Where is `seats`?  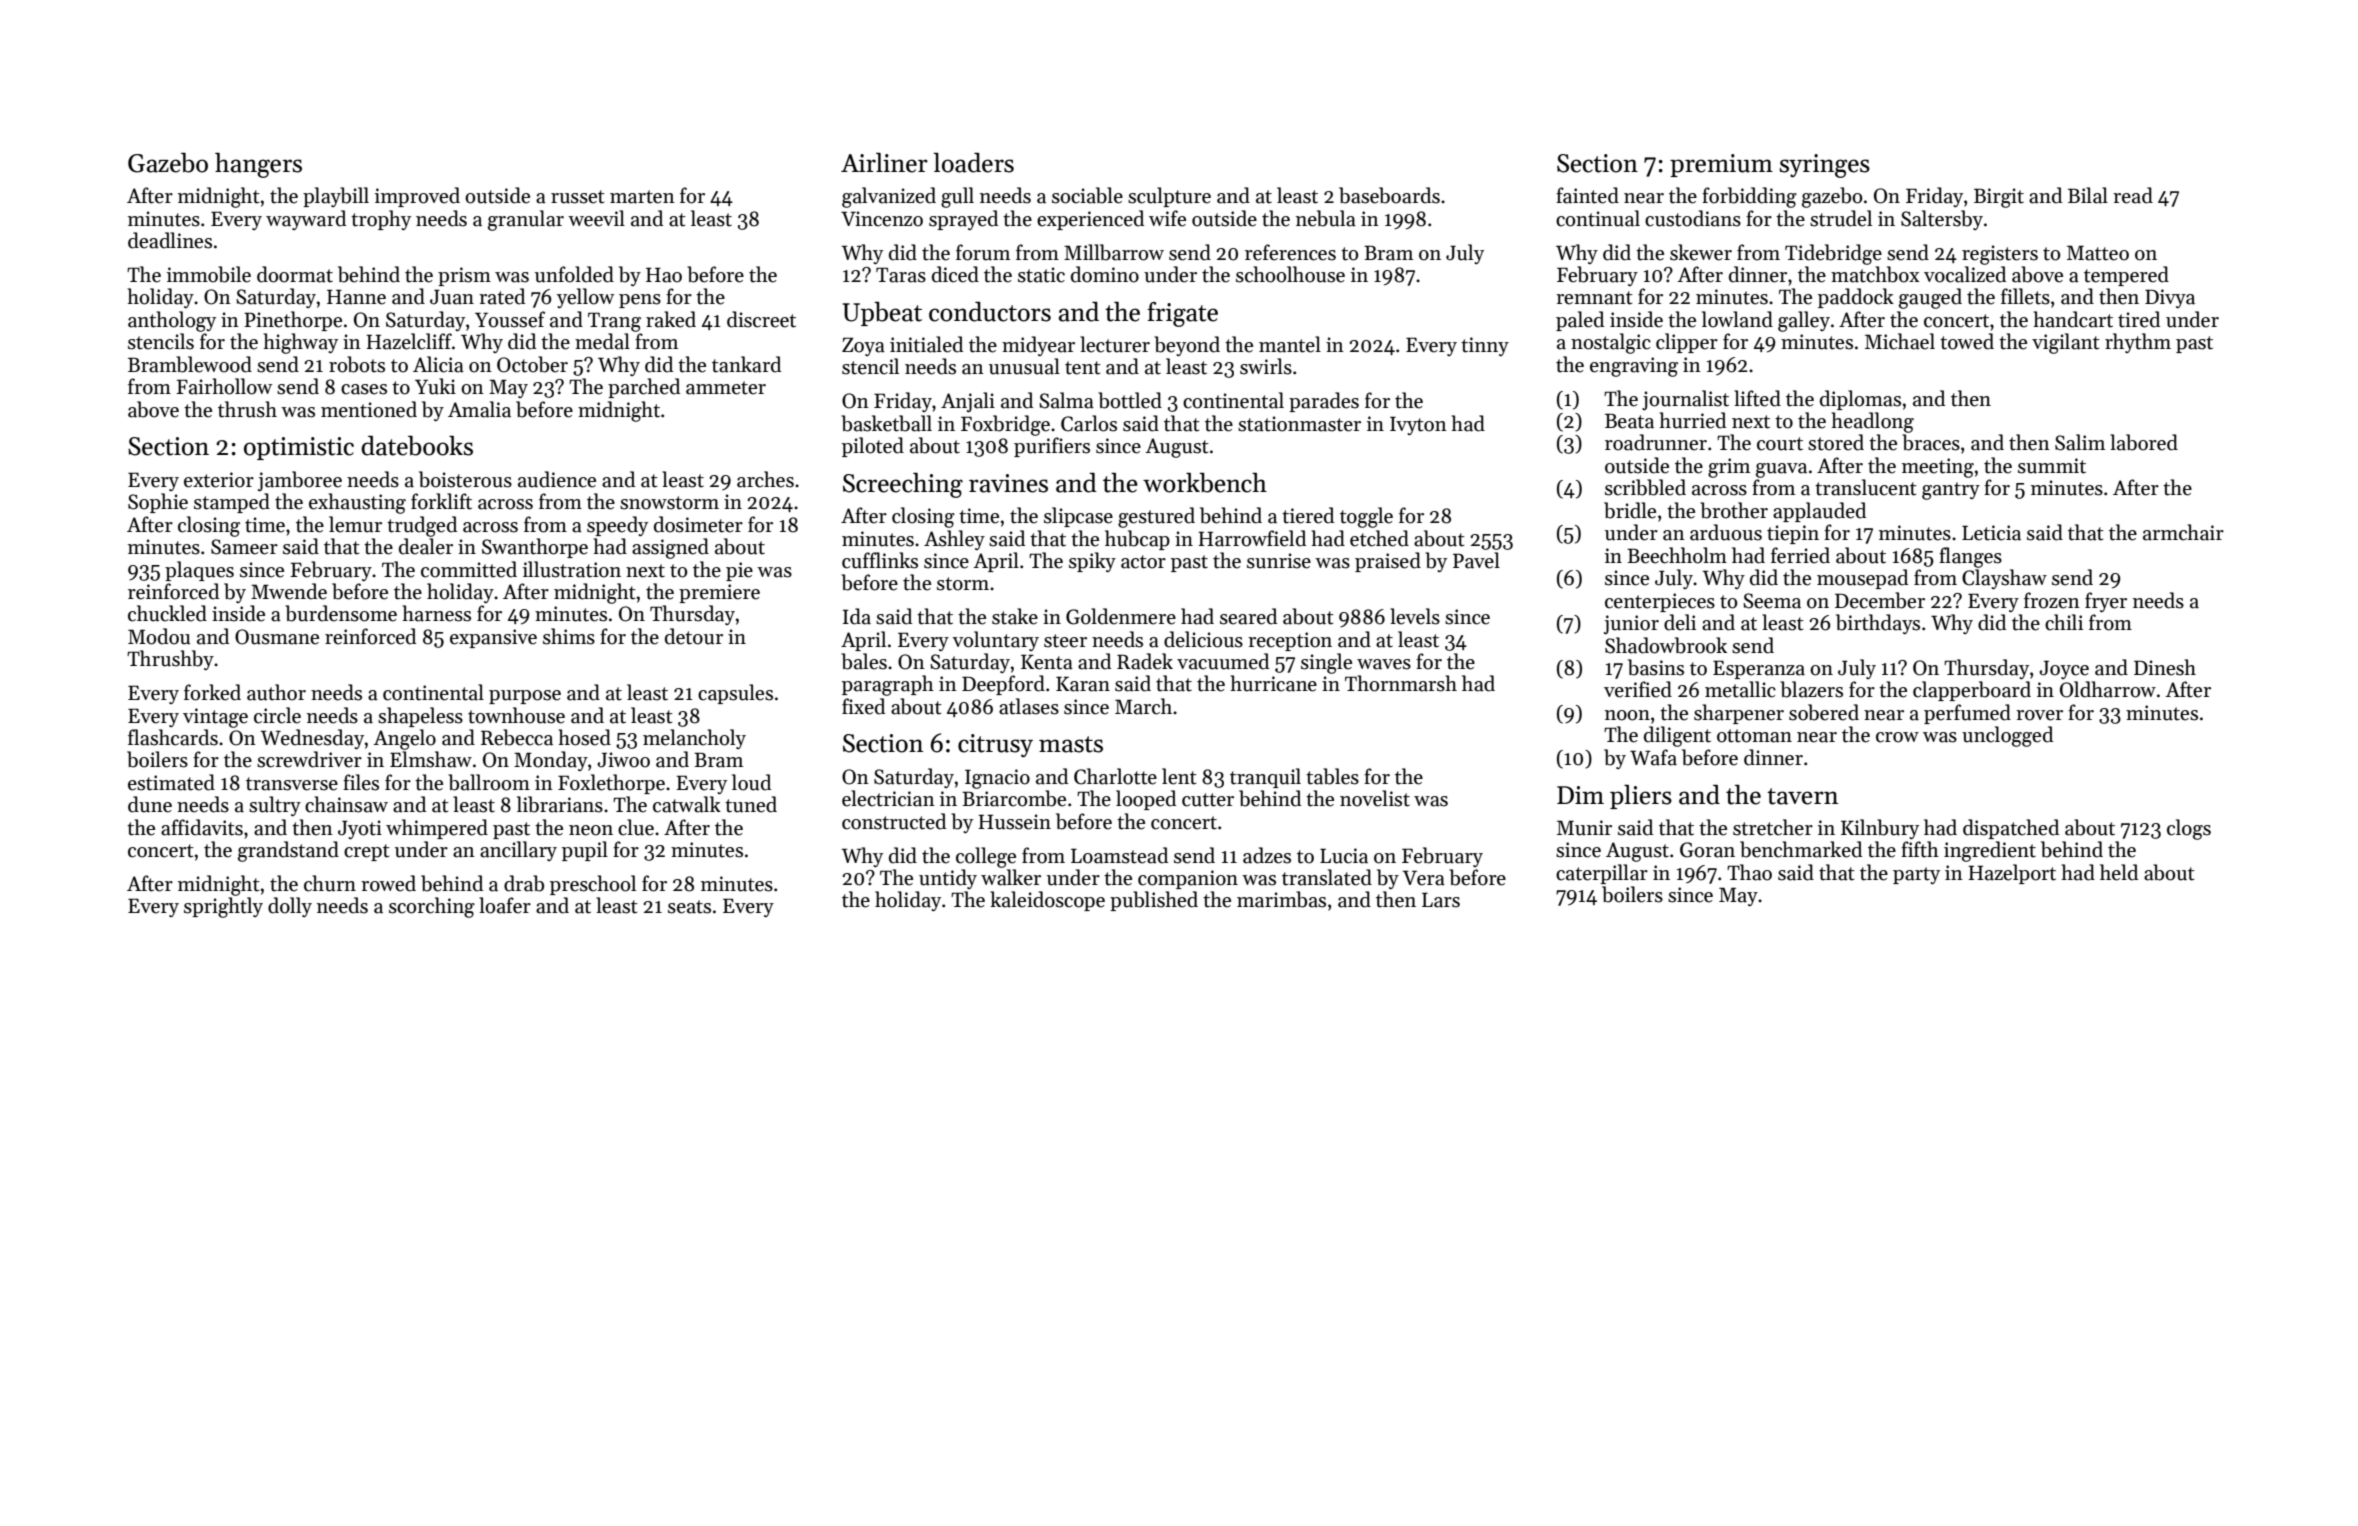 seats is located at coordinates (689, 907).
